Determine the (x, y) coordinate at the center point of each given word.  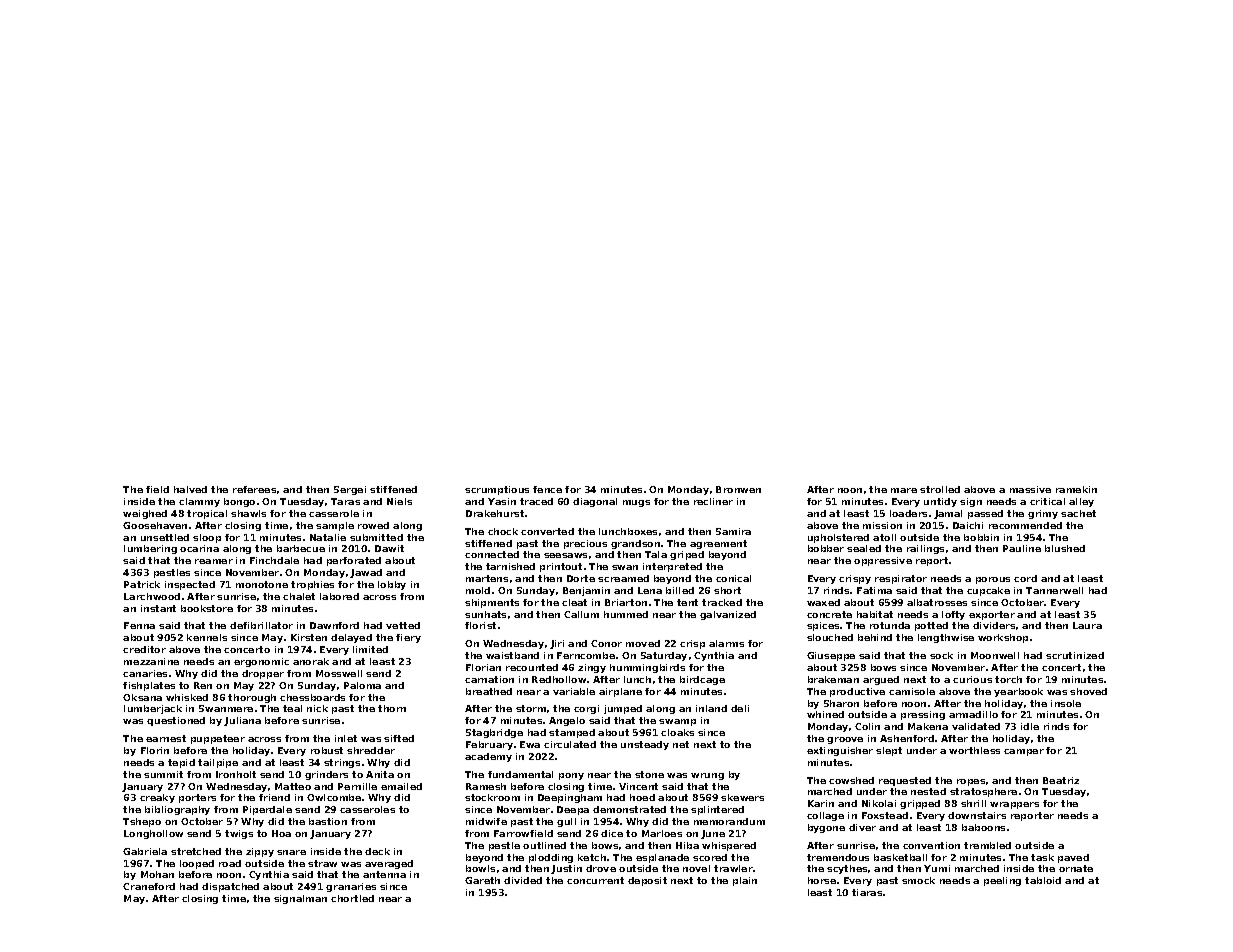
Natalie (328, 537)
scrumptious (497, 490)
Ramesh (486, 786)
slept (889, 751)
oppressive (883, 561)
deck (377, 851)
